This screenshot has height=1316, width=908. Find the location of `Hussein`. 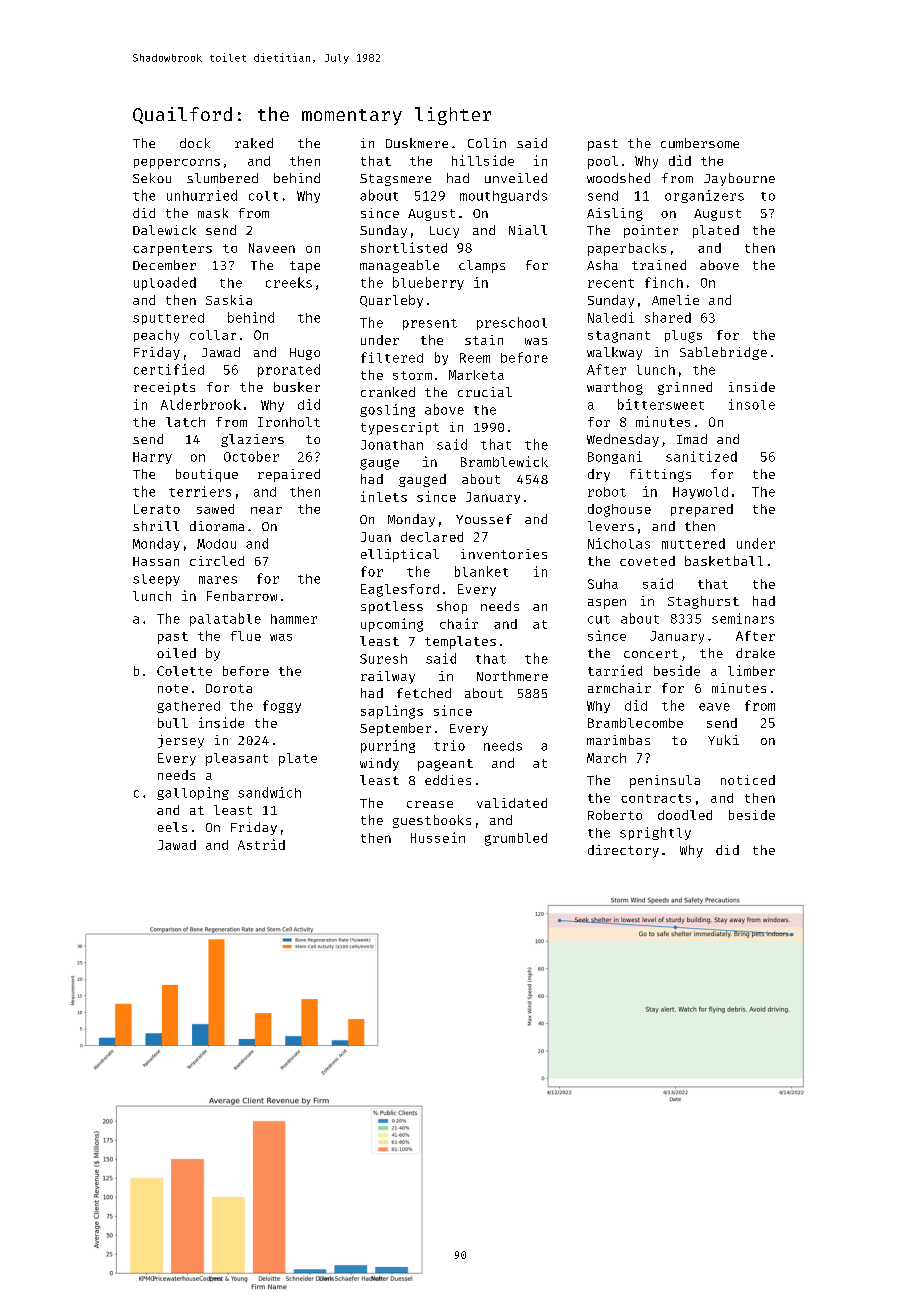

Hussein is located at coordinates (438, 837).
